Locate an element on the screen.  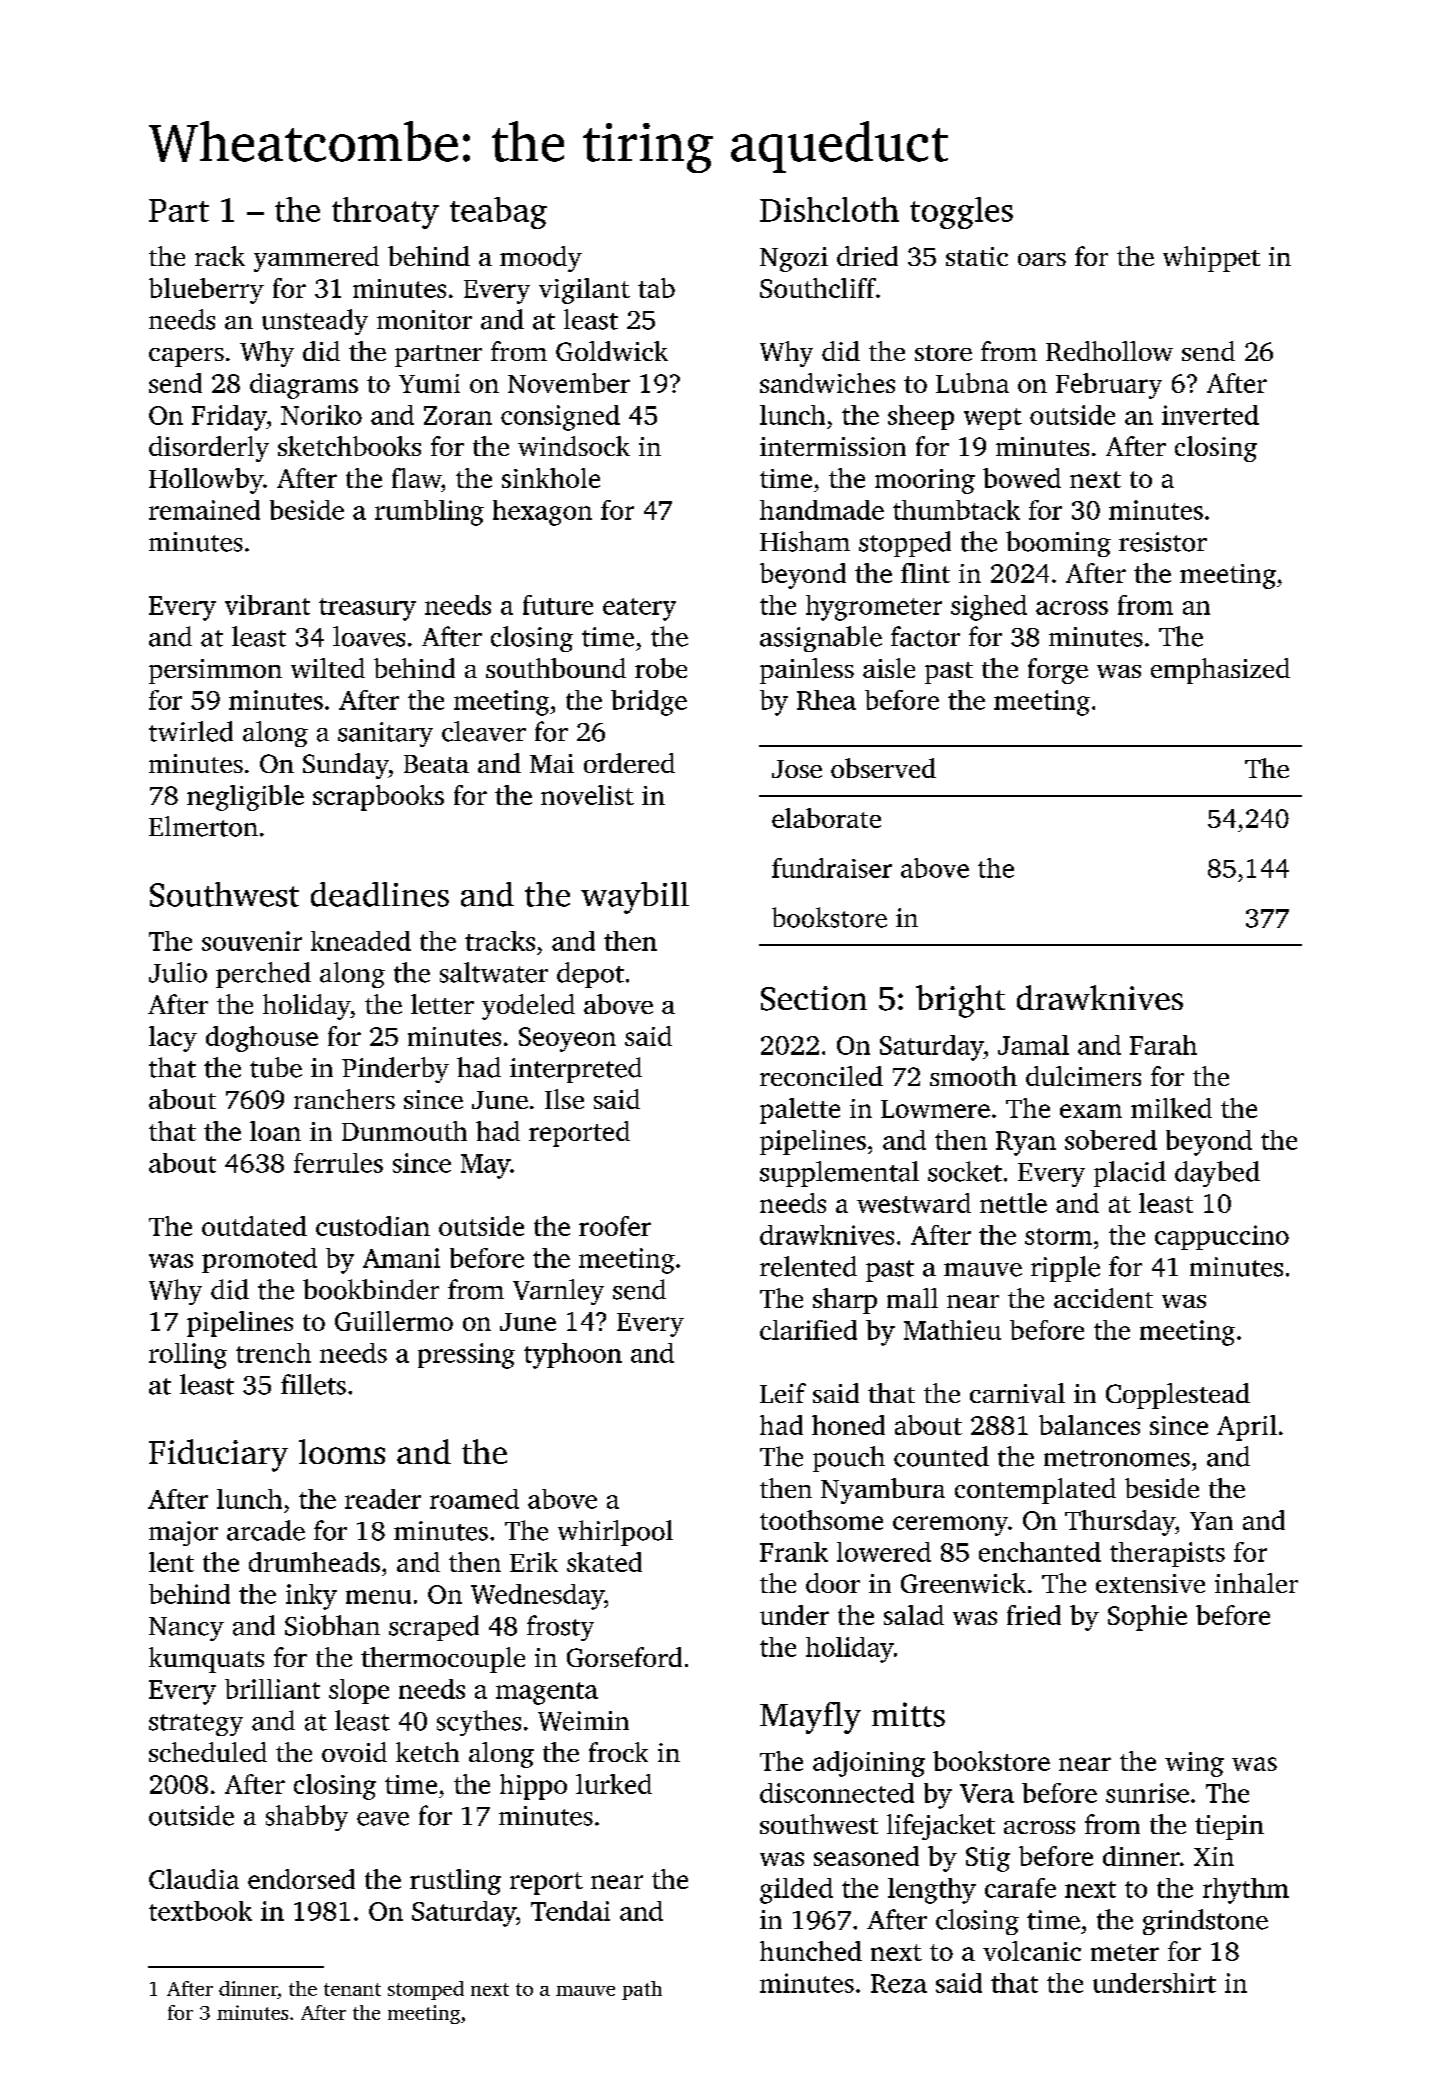
Mayfly is located at coordinates (810, 1718).
